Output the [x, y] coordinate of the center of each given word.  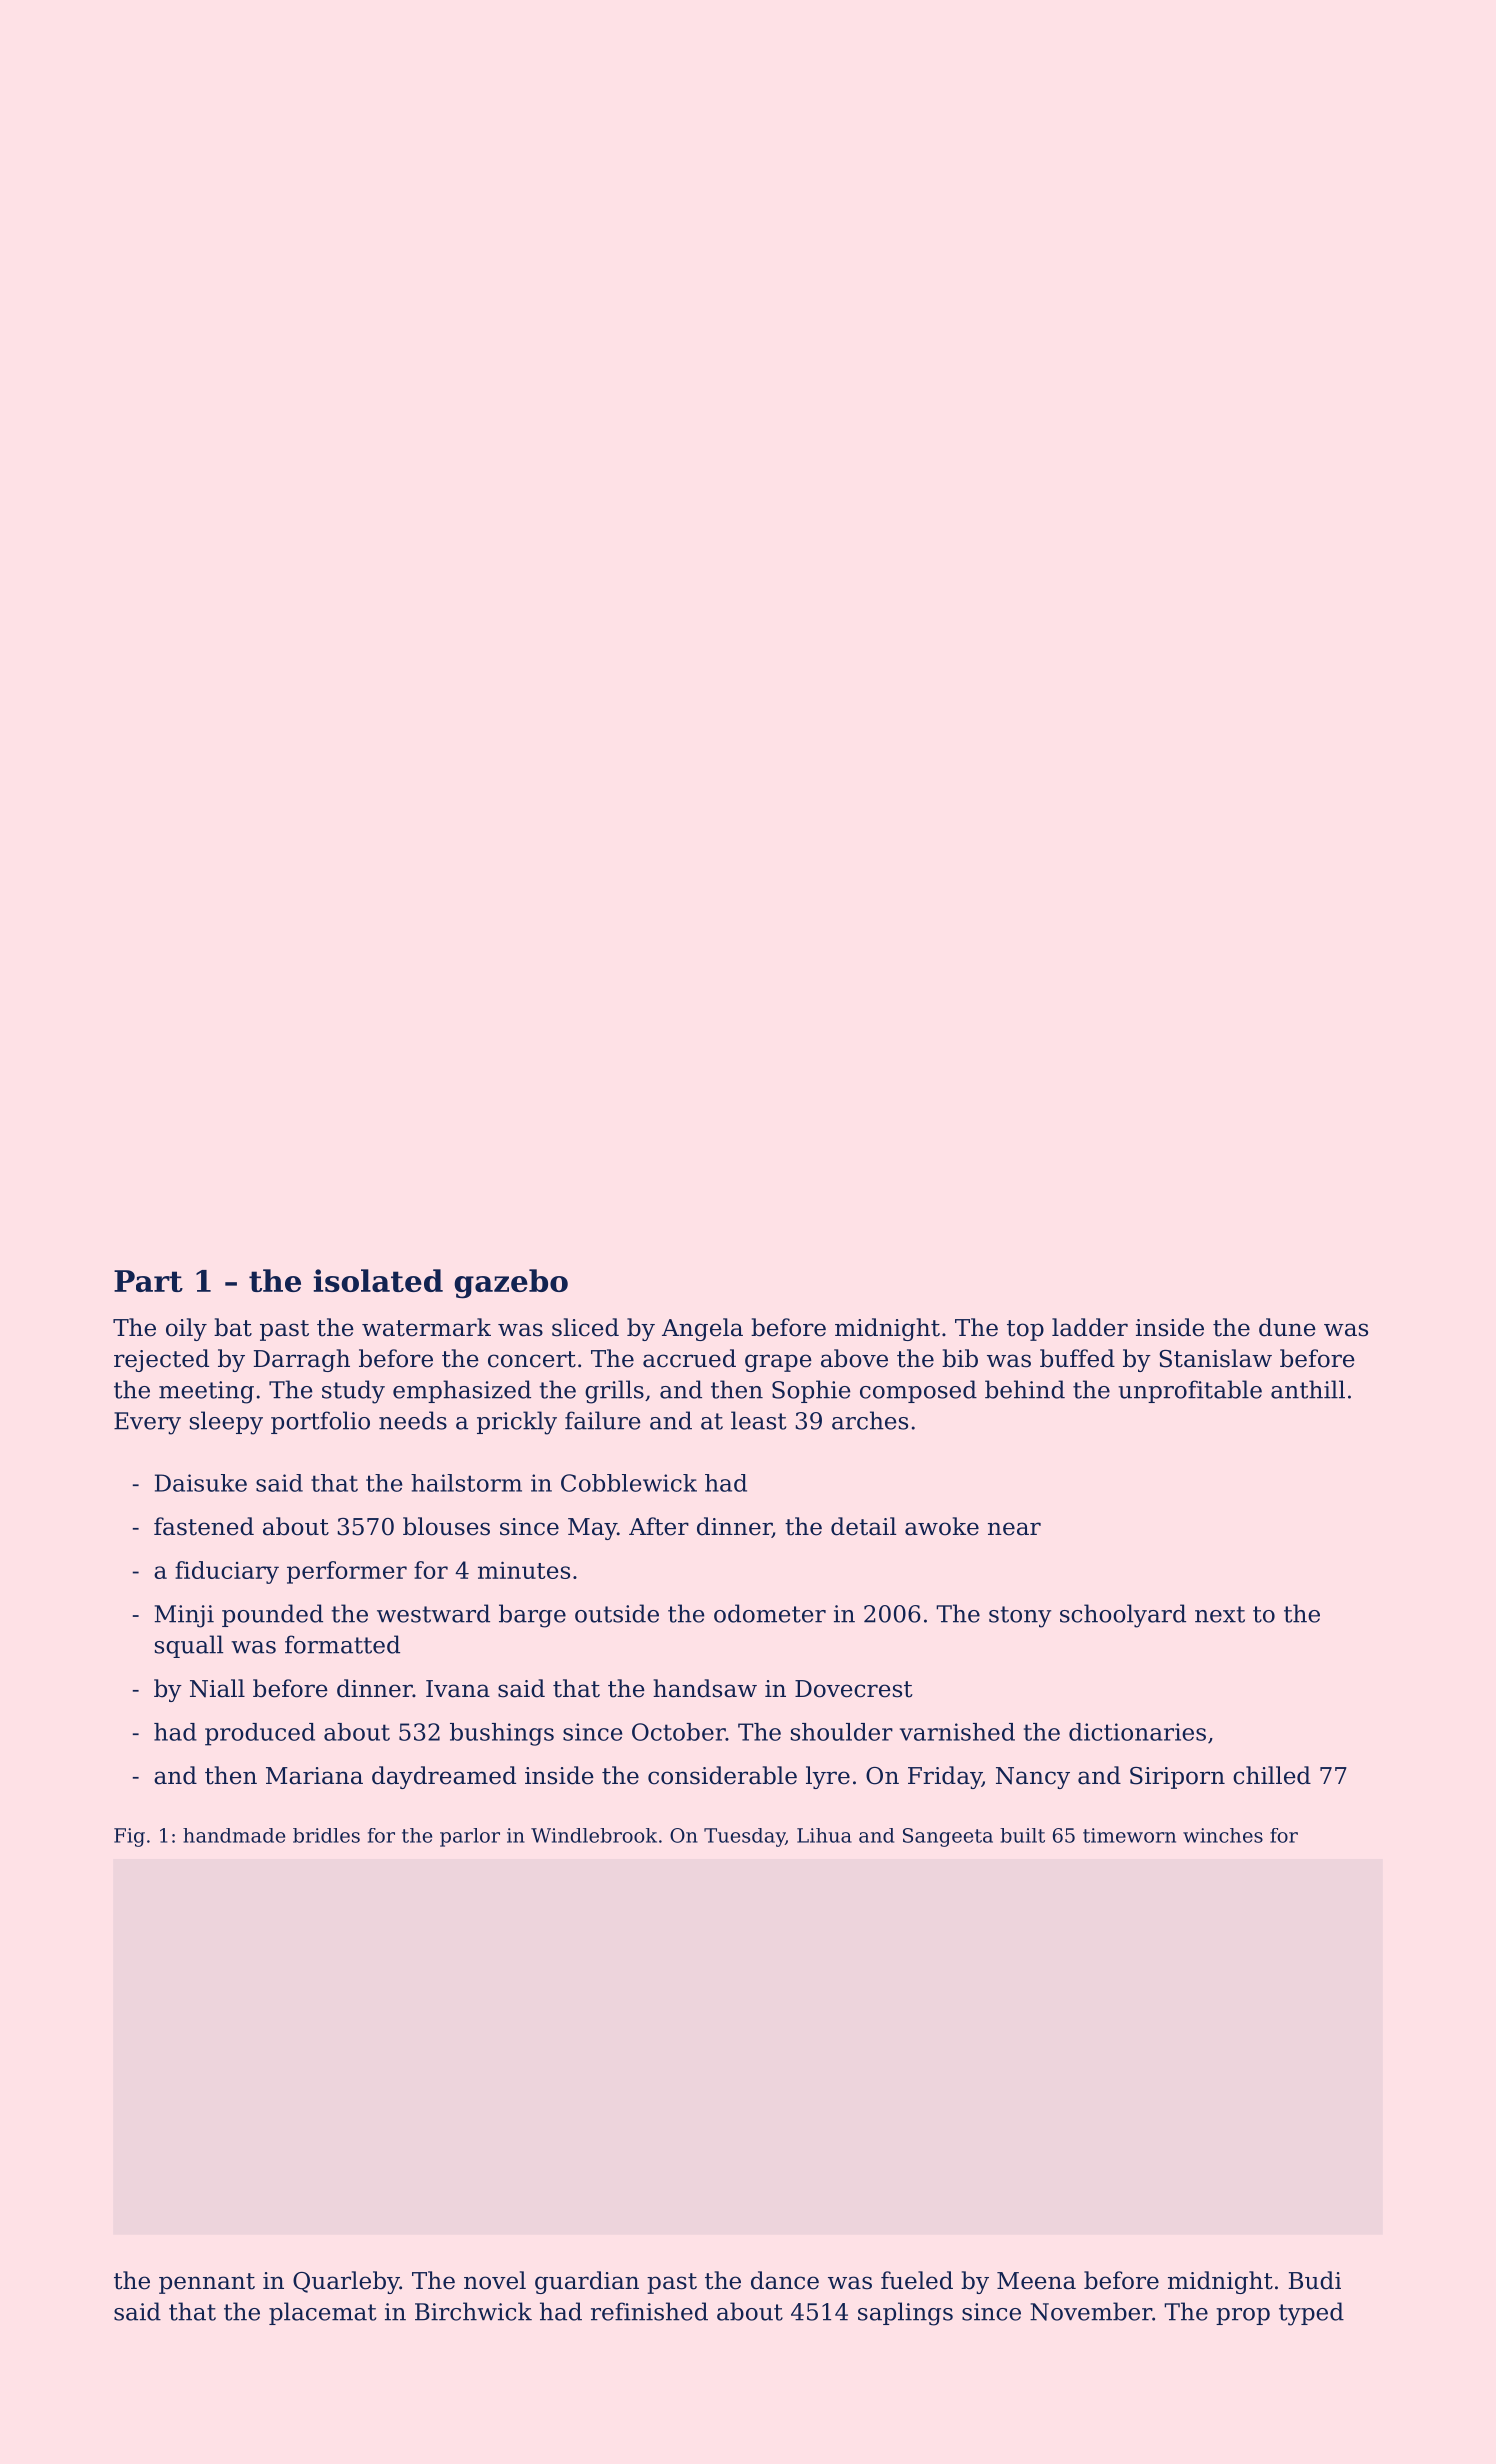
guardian [587, 2282]
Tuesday [744, 1837]
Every [147, 1423]
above [854, 1358]
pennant [207, 2283]
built [1022, 1835]
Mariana [314, 1776]
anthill [1308, 1389]
